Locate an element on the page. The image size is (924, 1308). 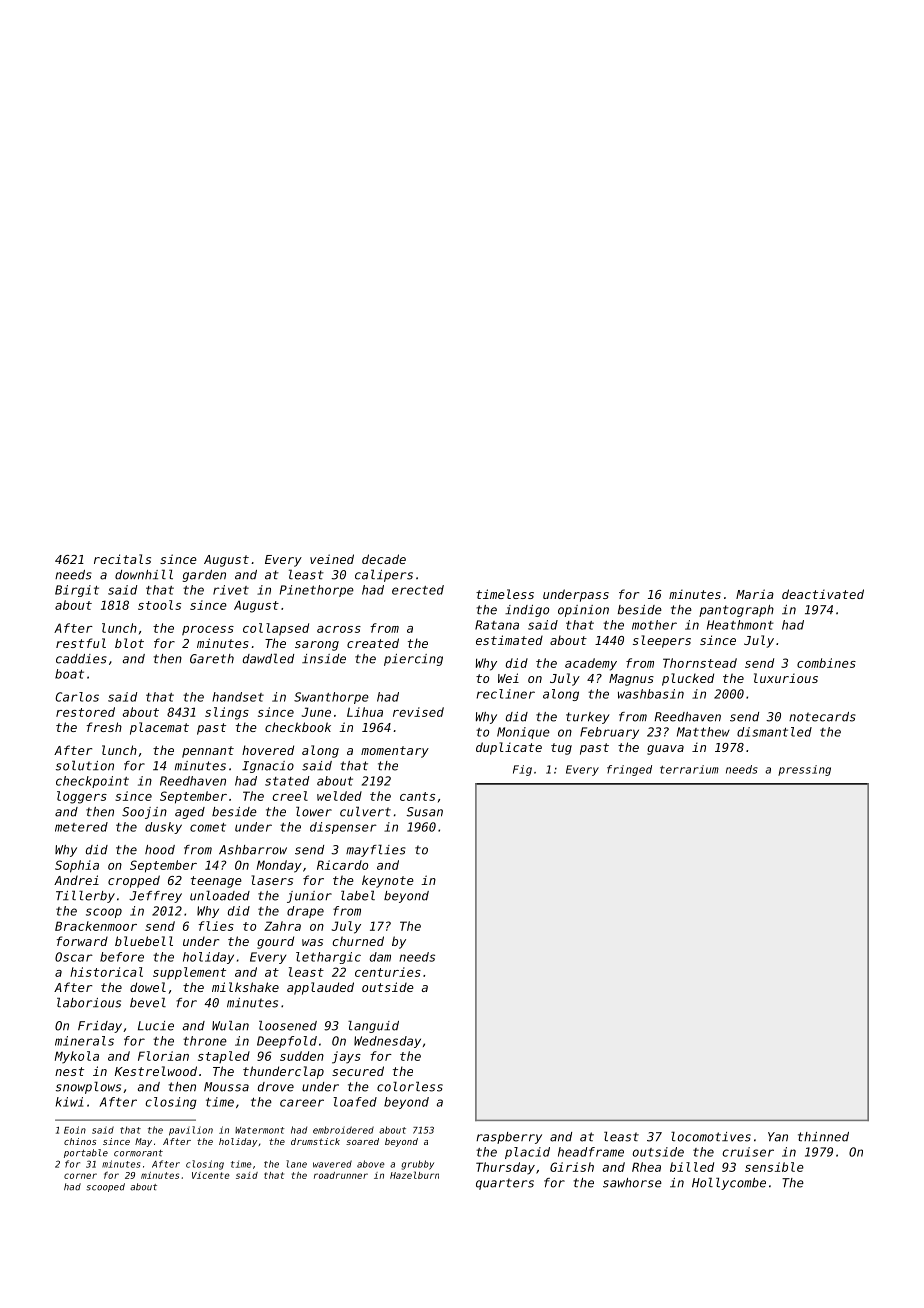
recitals is located at coordinates (122, 559).
